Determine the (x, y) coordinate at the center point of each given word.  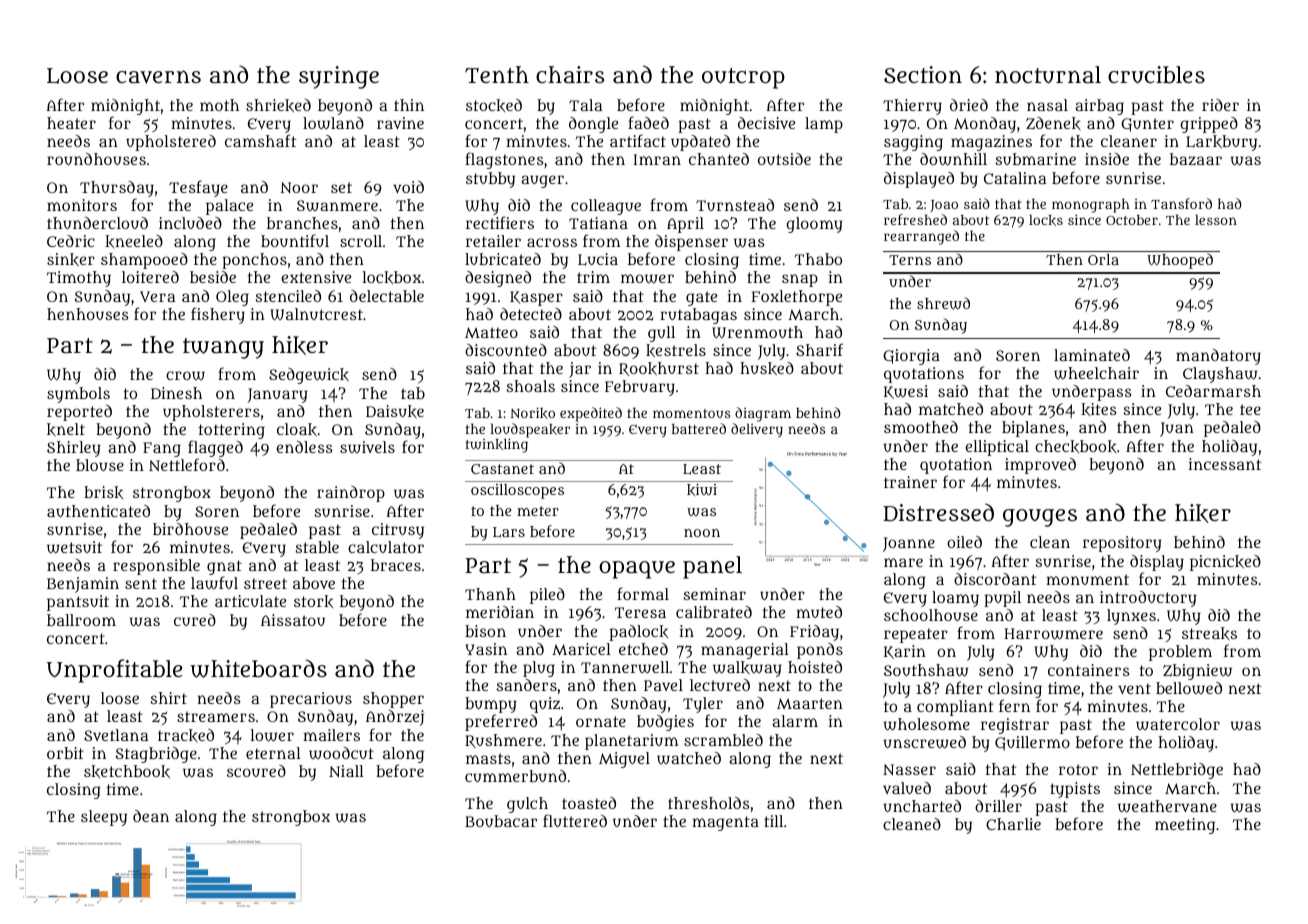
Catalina (1015, 178)
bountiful (295, 240)
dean (151, 816)
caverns (158, 77)
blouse (100, 465)
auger (542, 181)
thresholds (708, 803)
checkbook (1076, 446)
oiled (964, 542)
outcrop (743, 78)
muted (819, 612)
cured (195, 620)
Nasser (909, 769)
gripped (1209, 125)
